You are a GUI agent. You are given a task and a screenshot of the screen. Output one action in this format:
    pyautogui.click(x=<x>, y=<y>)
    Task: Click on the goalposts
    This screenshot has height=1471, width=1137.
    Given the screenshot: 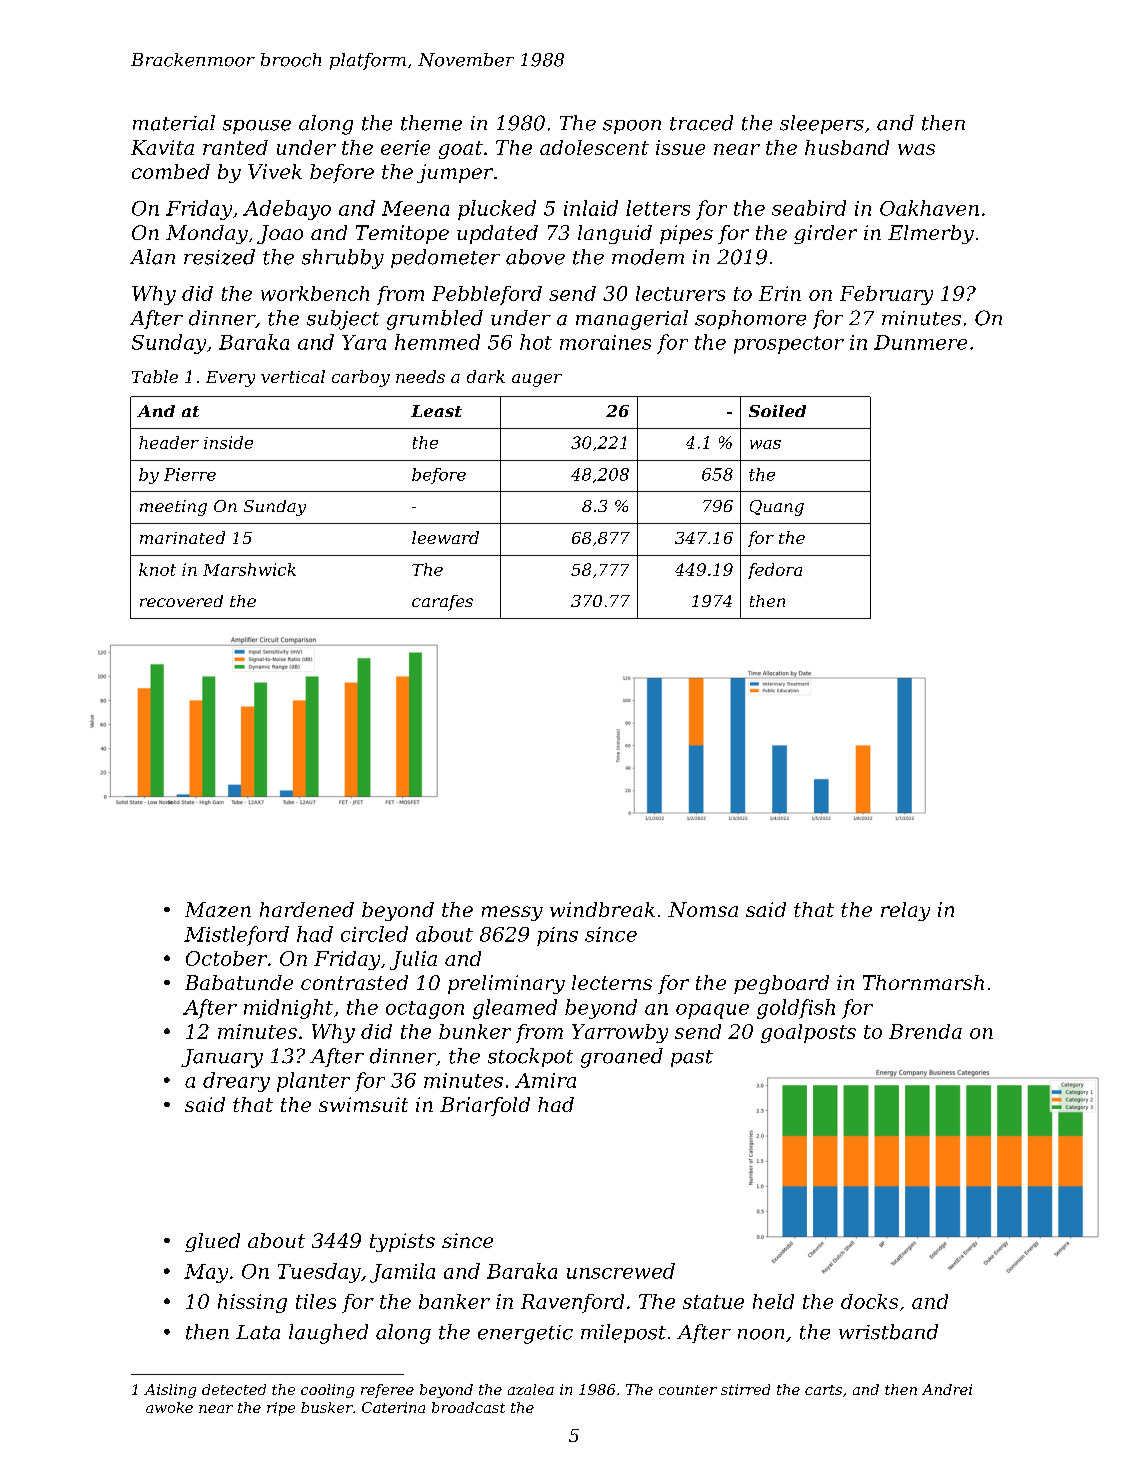 What is the action you would take?
    pyautogui.click(x=808, y=1033)
